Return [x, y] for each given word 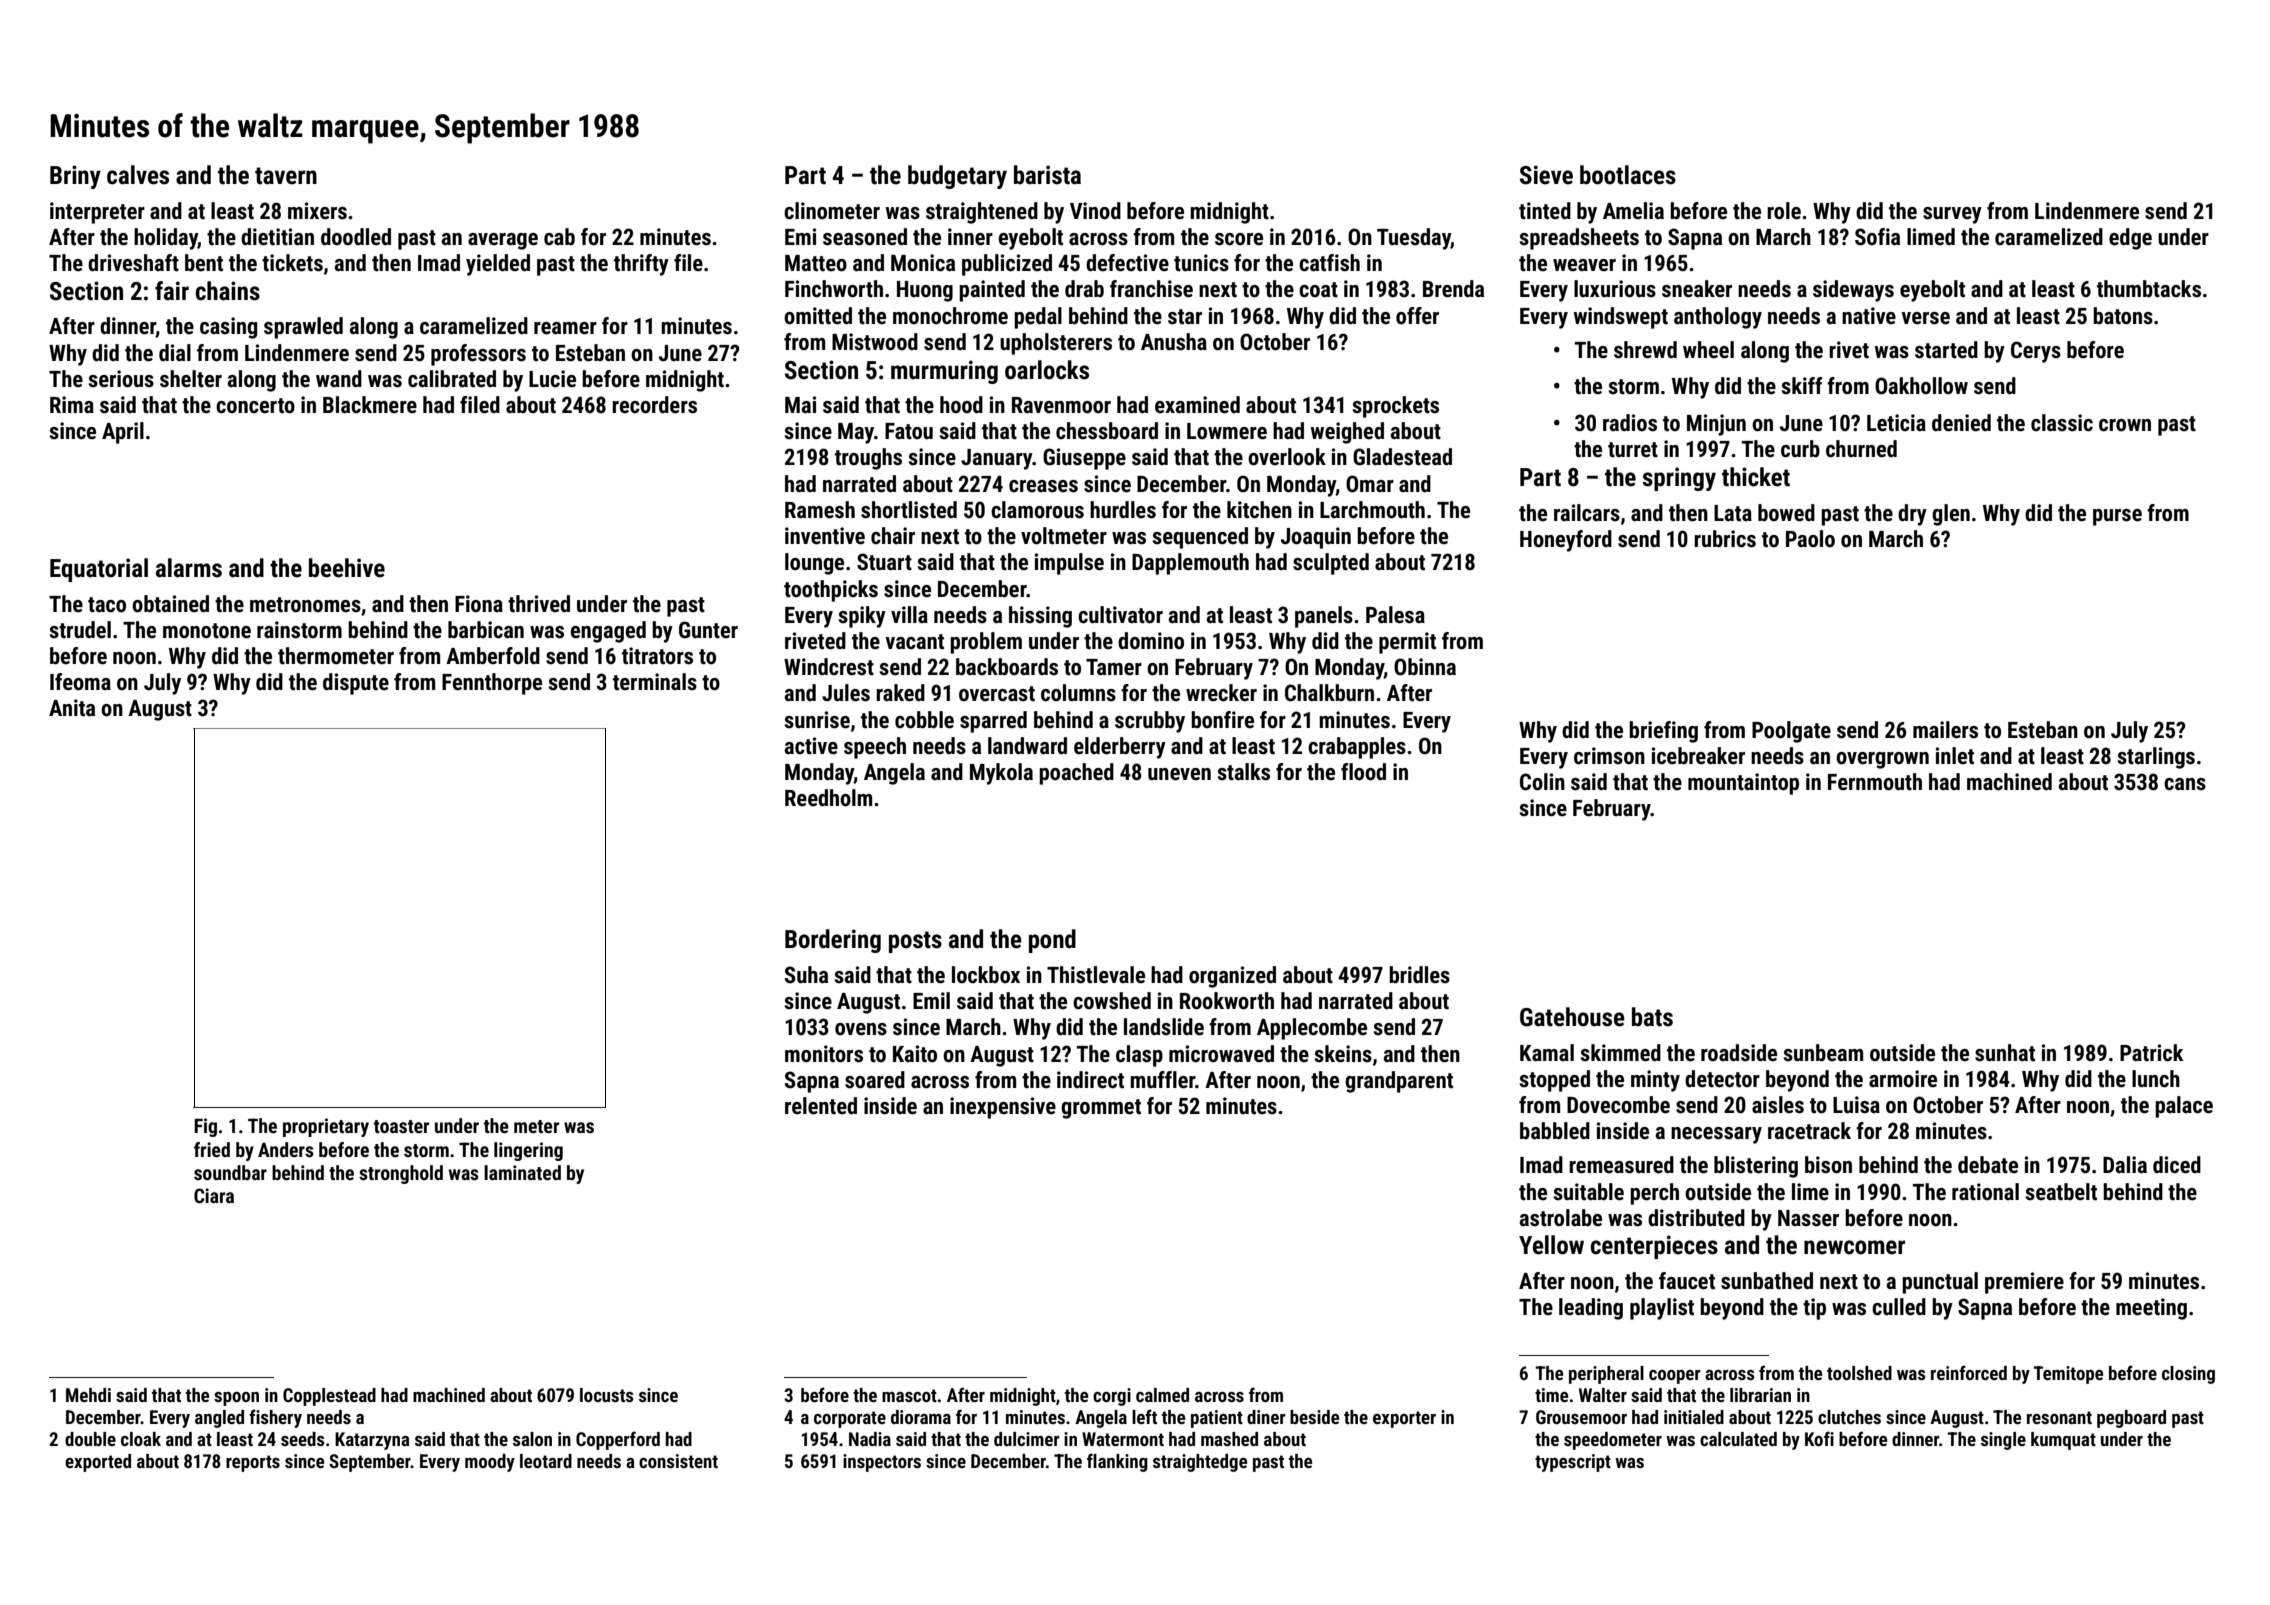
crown [2125, 425]
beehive [347, 568]
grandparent [1399, 1082]
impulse [1069, 564]
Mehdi [88, 1395]
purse [2117, 517]
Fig [205, 1127]
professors [478, 355]
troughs [868, 459]
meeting [2151, 1309]
